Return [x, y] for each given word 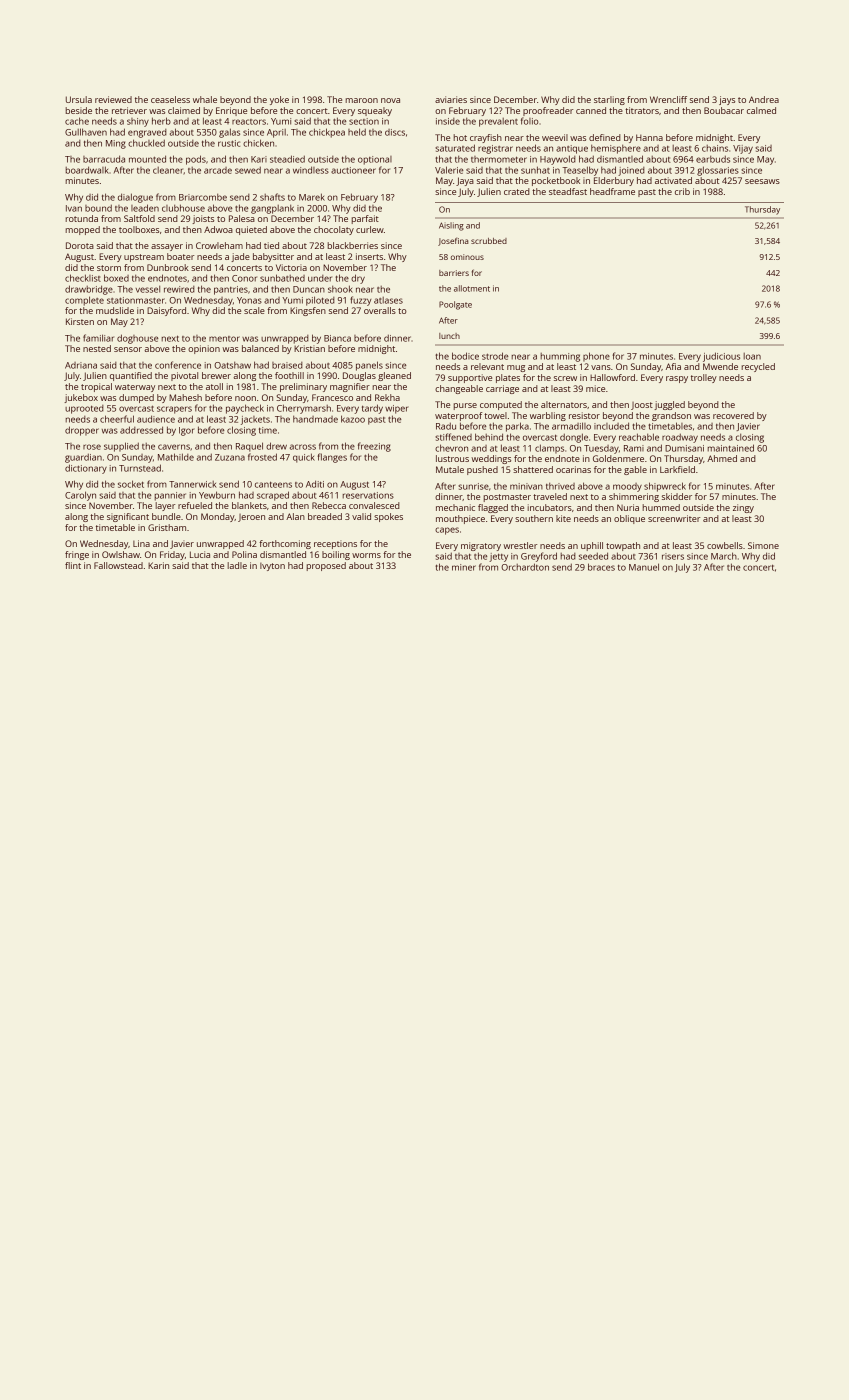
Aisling [451, 226]
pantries [231, 290]
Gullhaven [86, 132]
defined [605, 137]
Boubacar [724, 110]
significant [128, 517]
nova [390, 100]
